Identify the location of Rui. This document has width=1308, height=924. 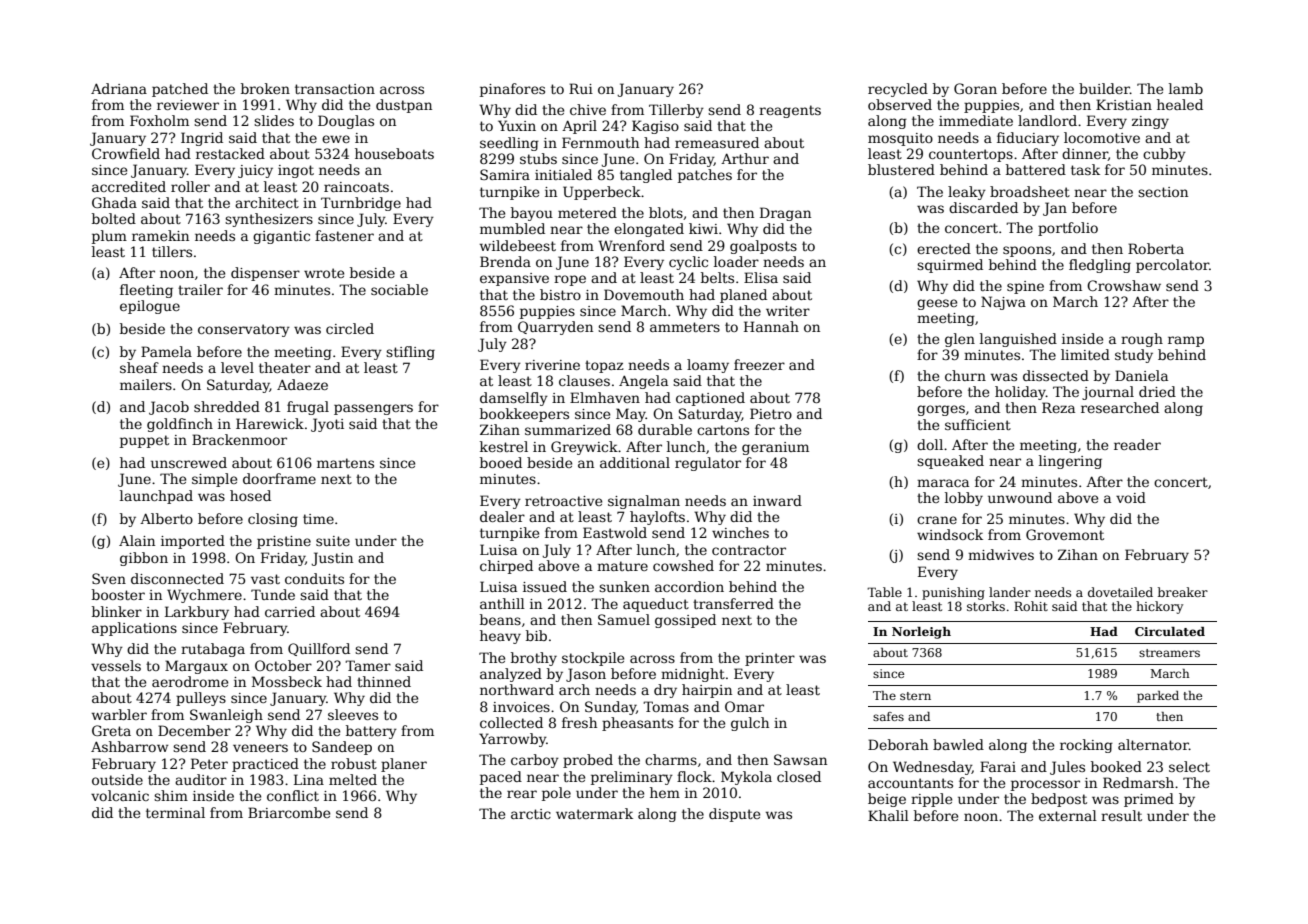
(581, 88).
